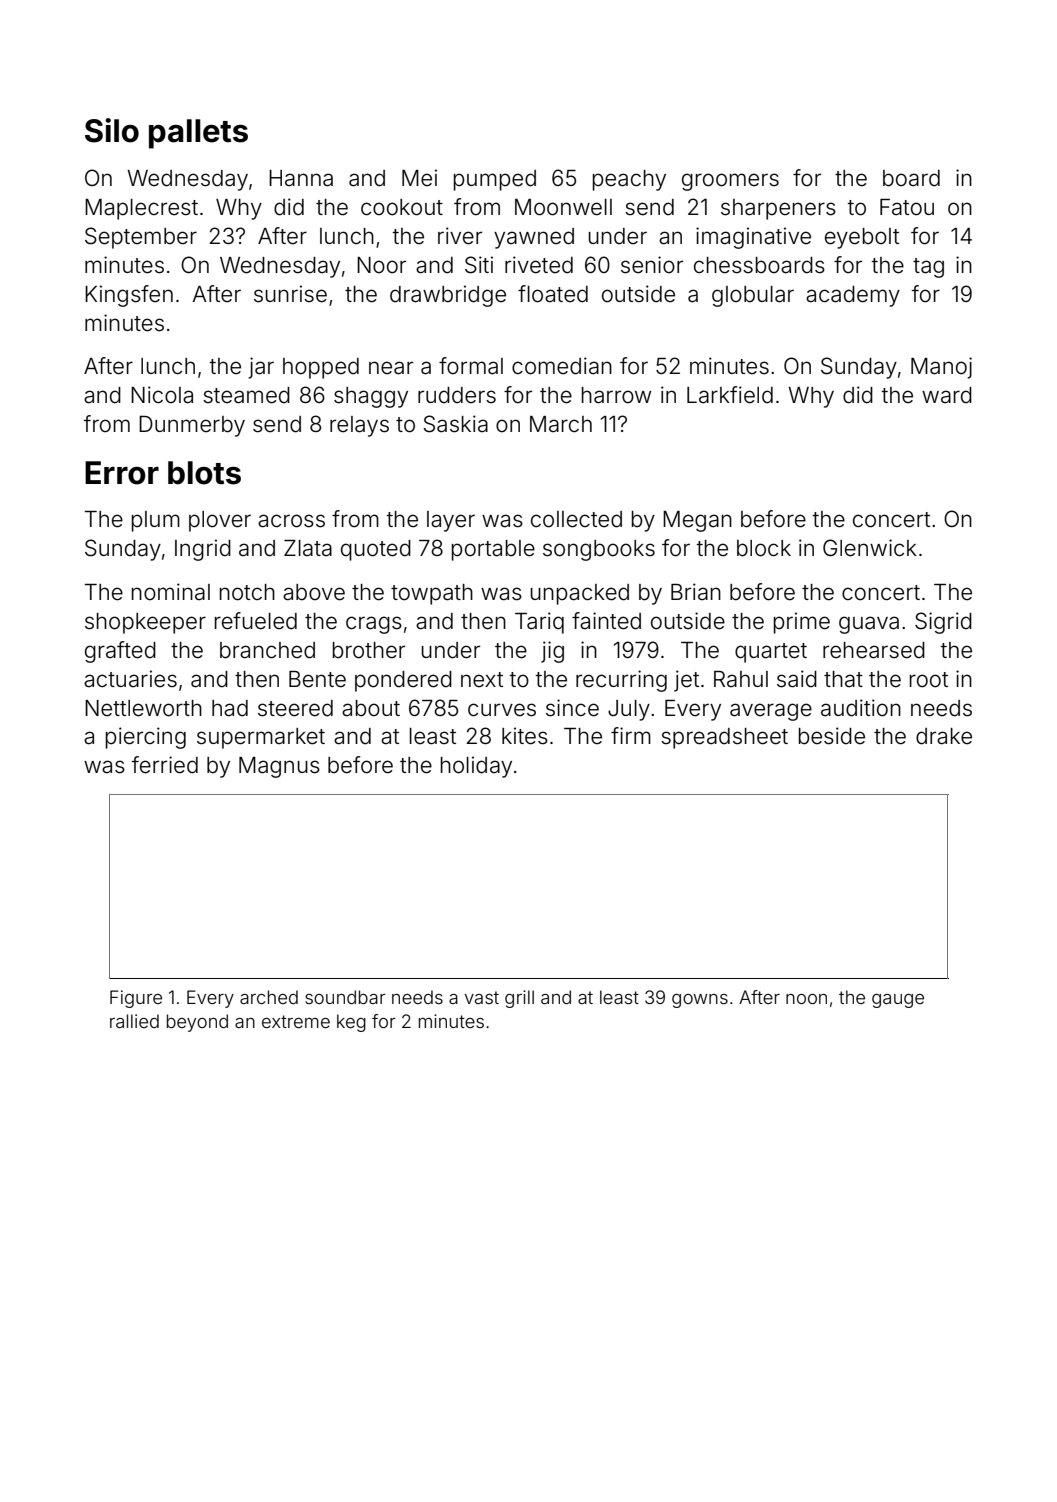  What do you see at coordinates (907, 207) in the screenshot?
I see `Fatou` at bounding box center [907, 207].
